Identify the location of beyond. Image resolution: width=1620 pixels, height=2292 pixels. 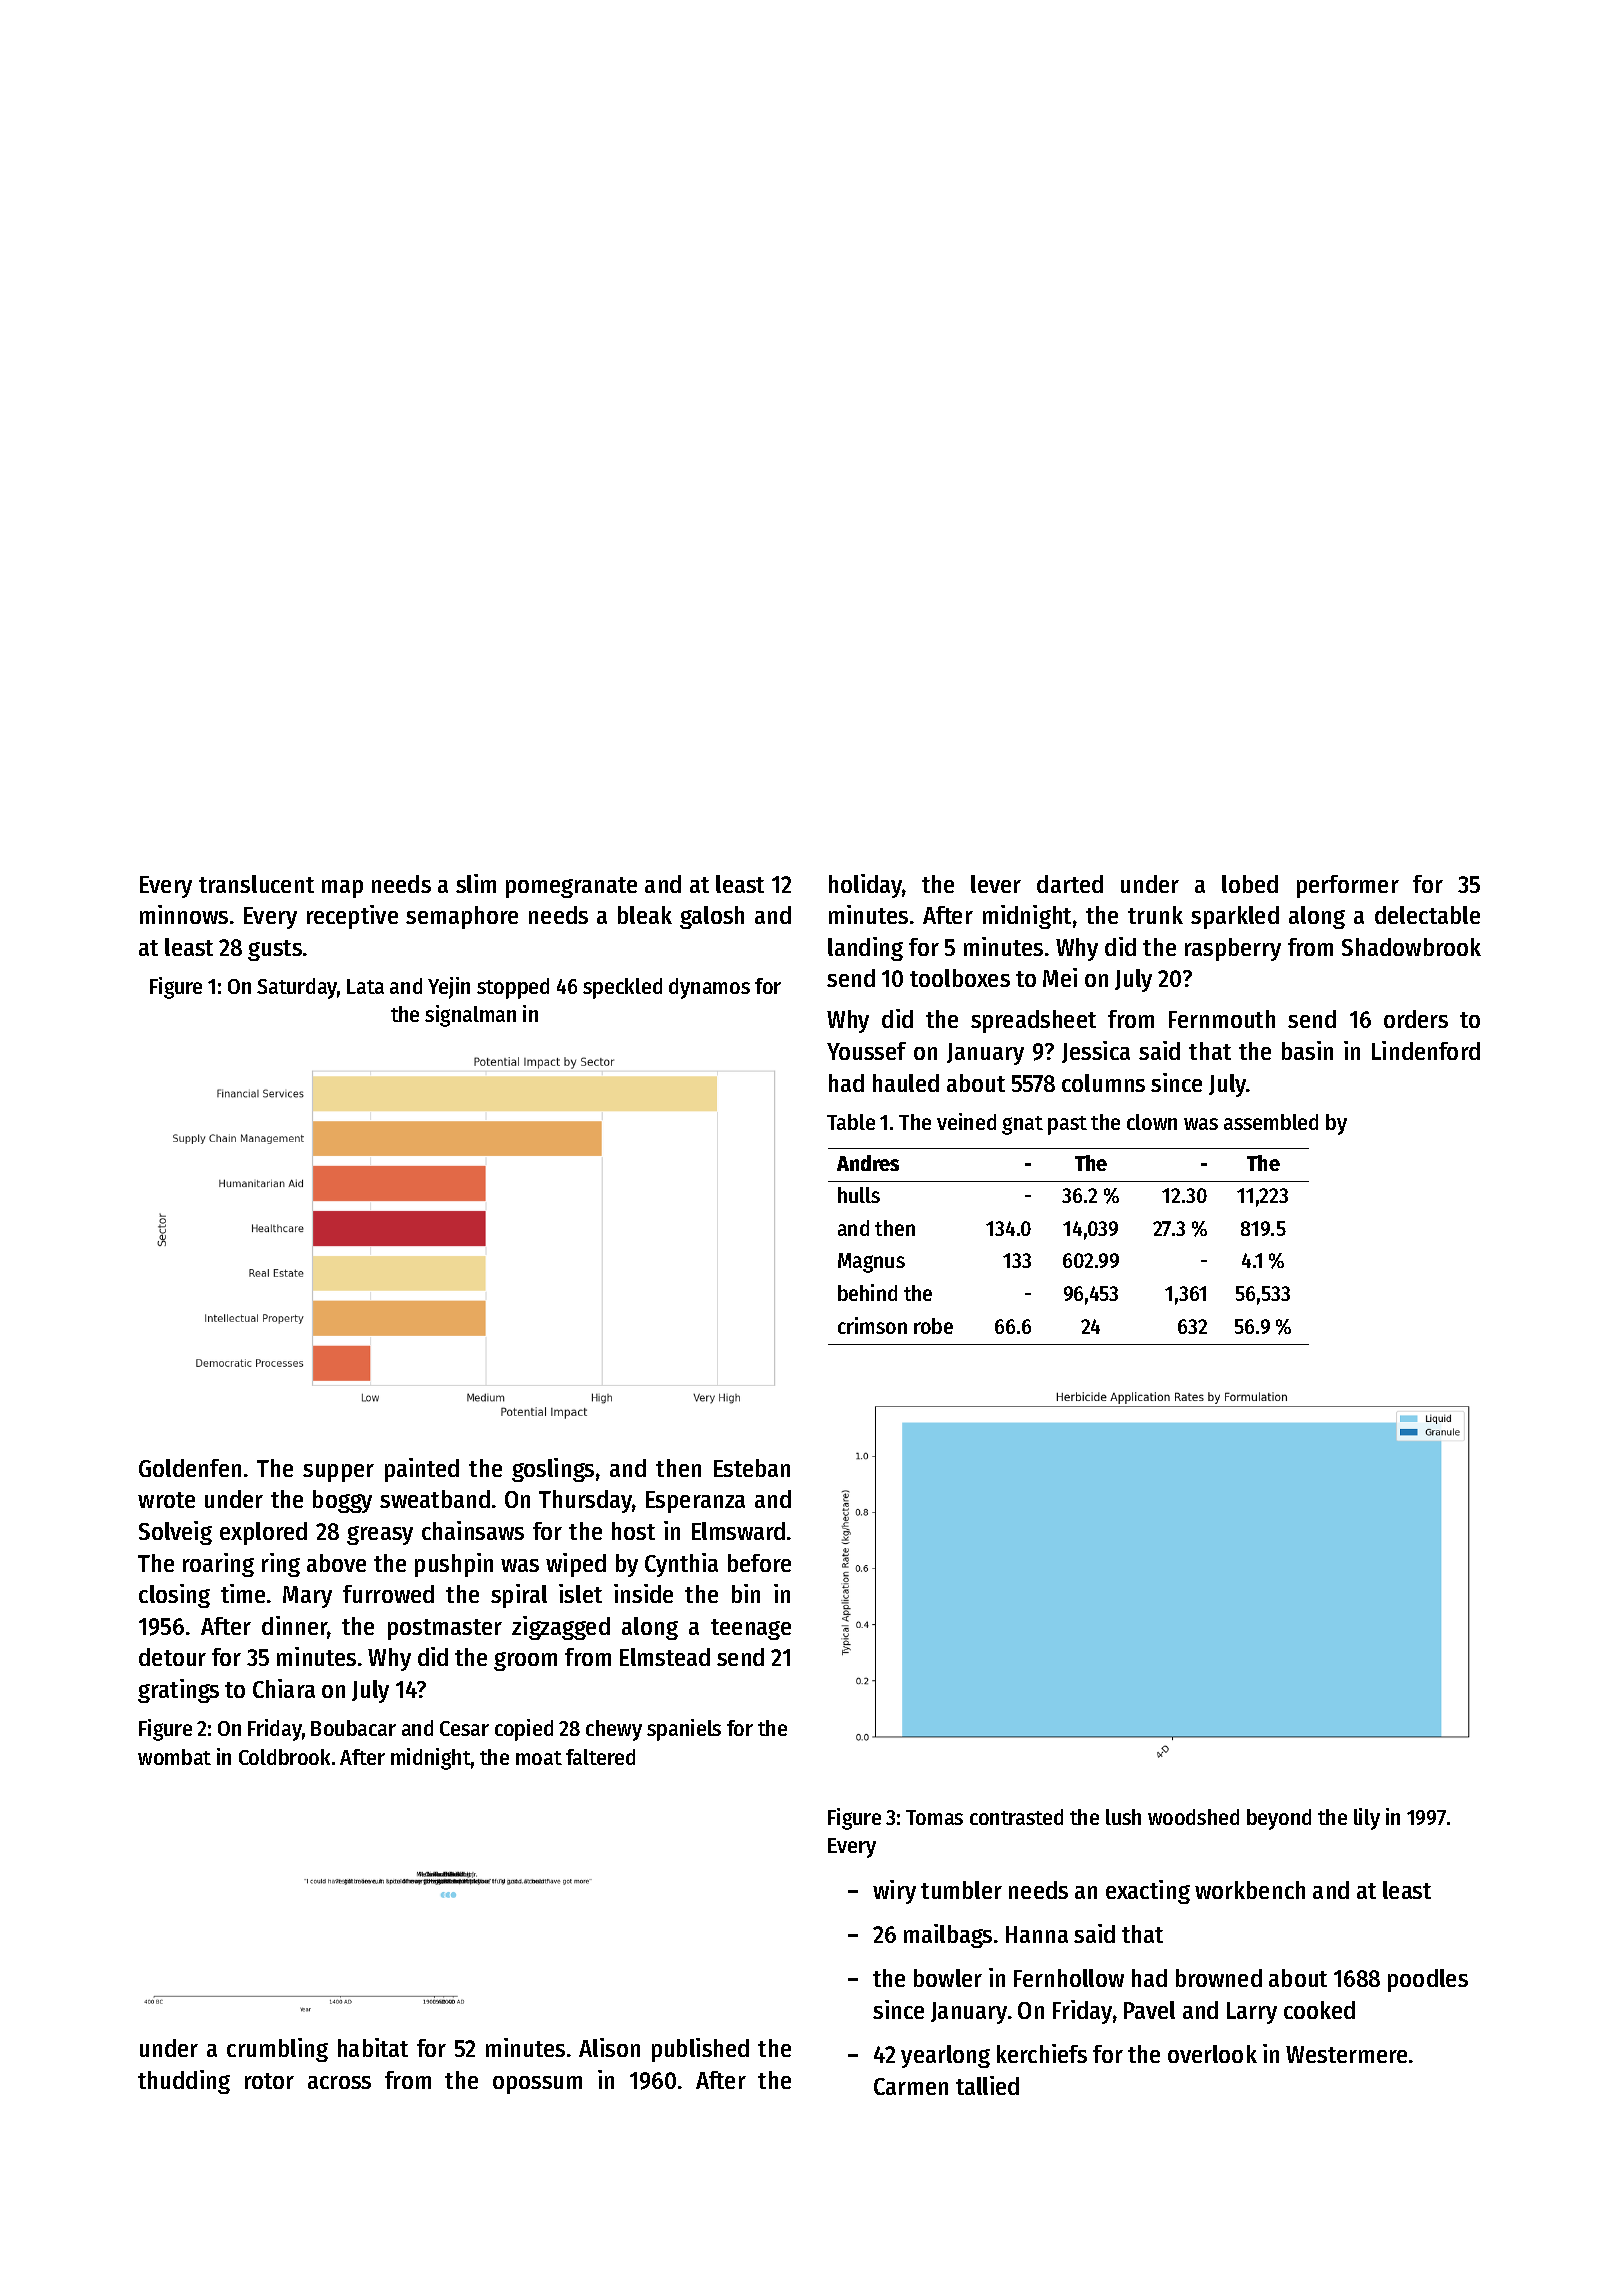
(1279, 1819).
